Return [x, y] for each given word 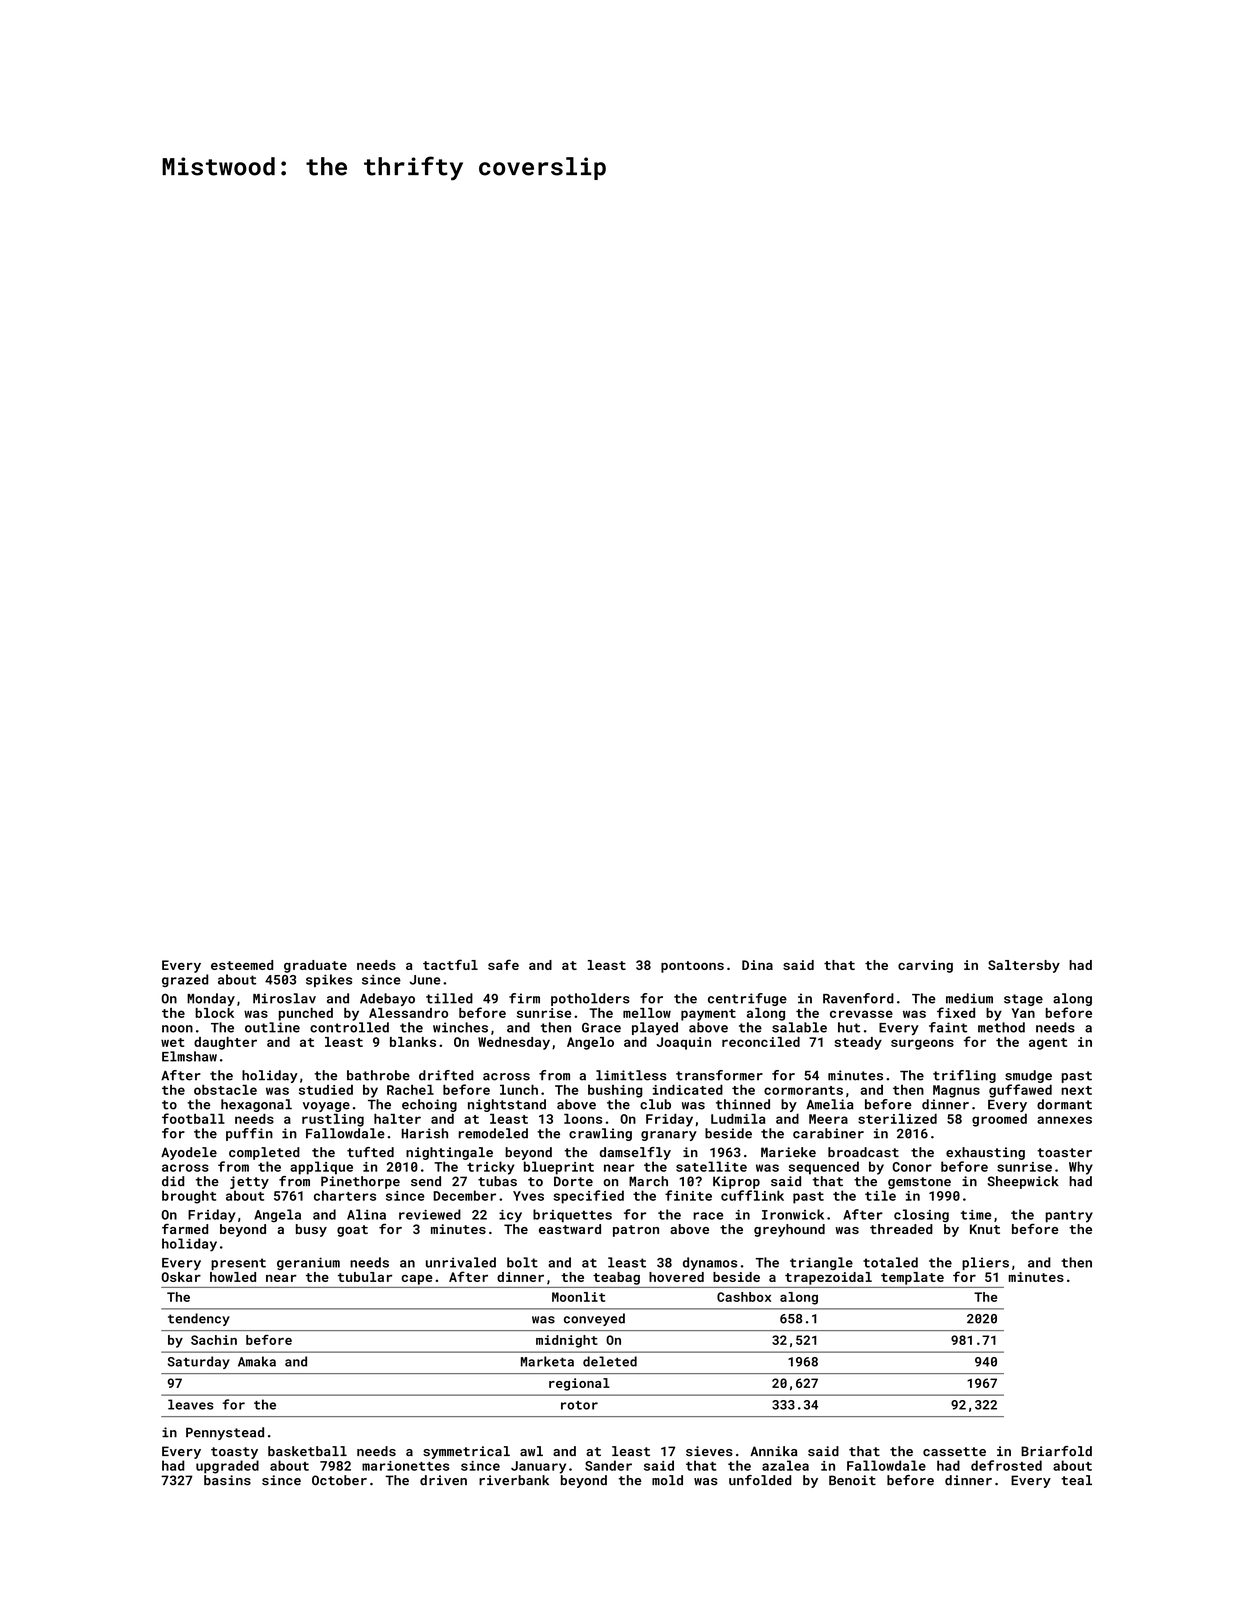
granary [669, 1136]
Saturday [199, 1362]
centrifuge [747, 999]
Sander [608, 1465]
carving [925, 966]
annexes [1064, 1120]
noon [177, 1029]
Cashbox [744, 1297]
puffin [249, 1134]
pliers [985, 1263]
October [339, 1480]
